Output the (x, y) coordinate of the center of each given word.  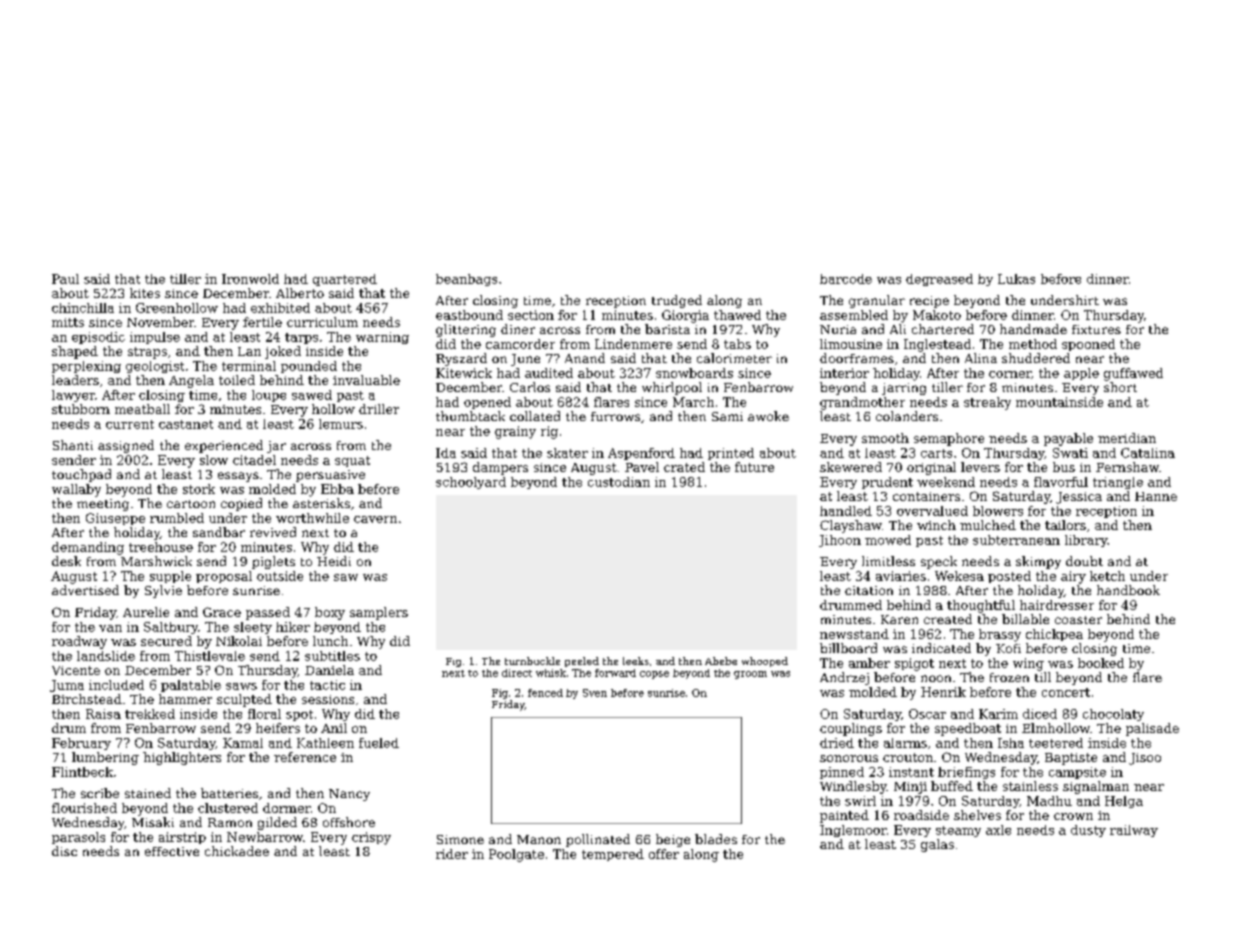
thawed (737, 315)
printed (731, 454)
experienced (224, 446)
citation (869, 590)
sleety (253, 628)
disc (64, 851)
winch (936, 525)
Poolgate (516, 855)
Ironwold (250, 279)
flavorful (1061, 482)
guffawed (1133, 374)
